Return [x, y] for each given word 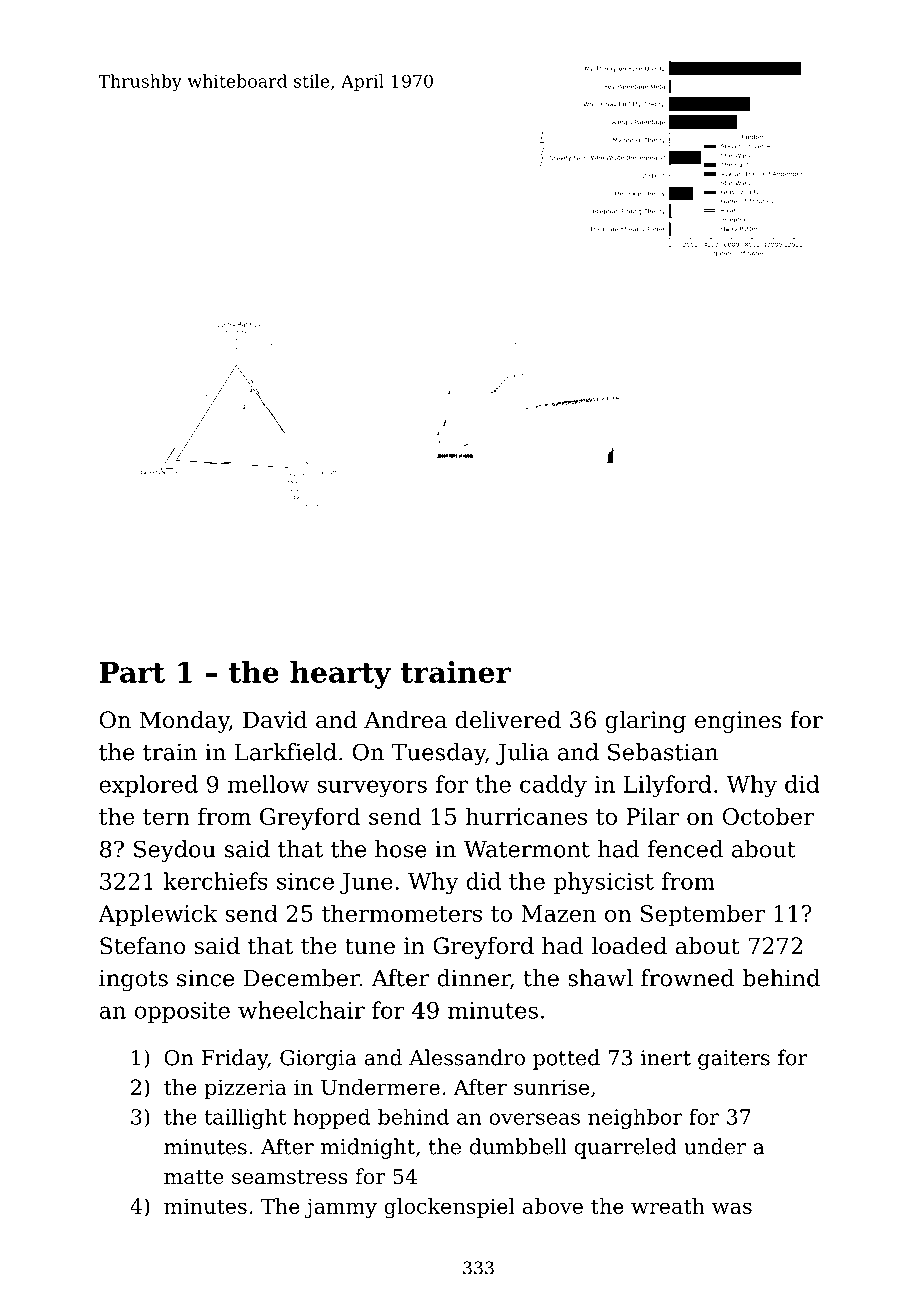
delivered [508, 720]
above [553, 1206]
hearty [340, 675]
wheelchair [301, 1010]
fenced [685, 849]
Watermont [527, 849]
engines [738, 722]
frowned [687, 978]
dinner [473, 978]
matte [194, 1177]
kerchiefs [216, 881]
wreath [668, 1206]
